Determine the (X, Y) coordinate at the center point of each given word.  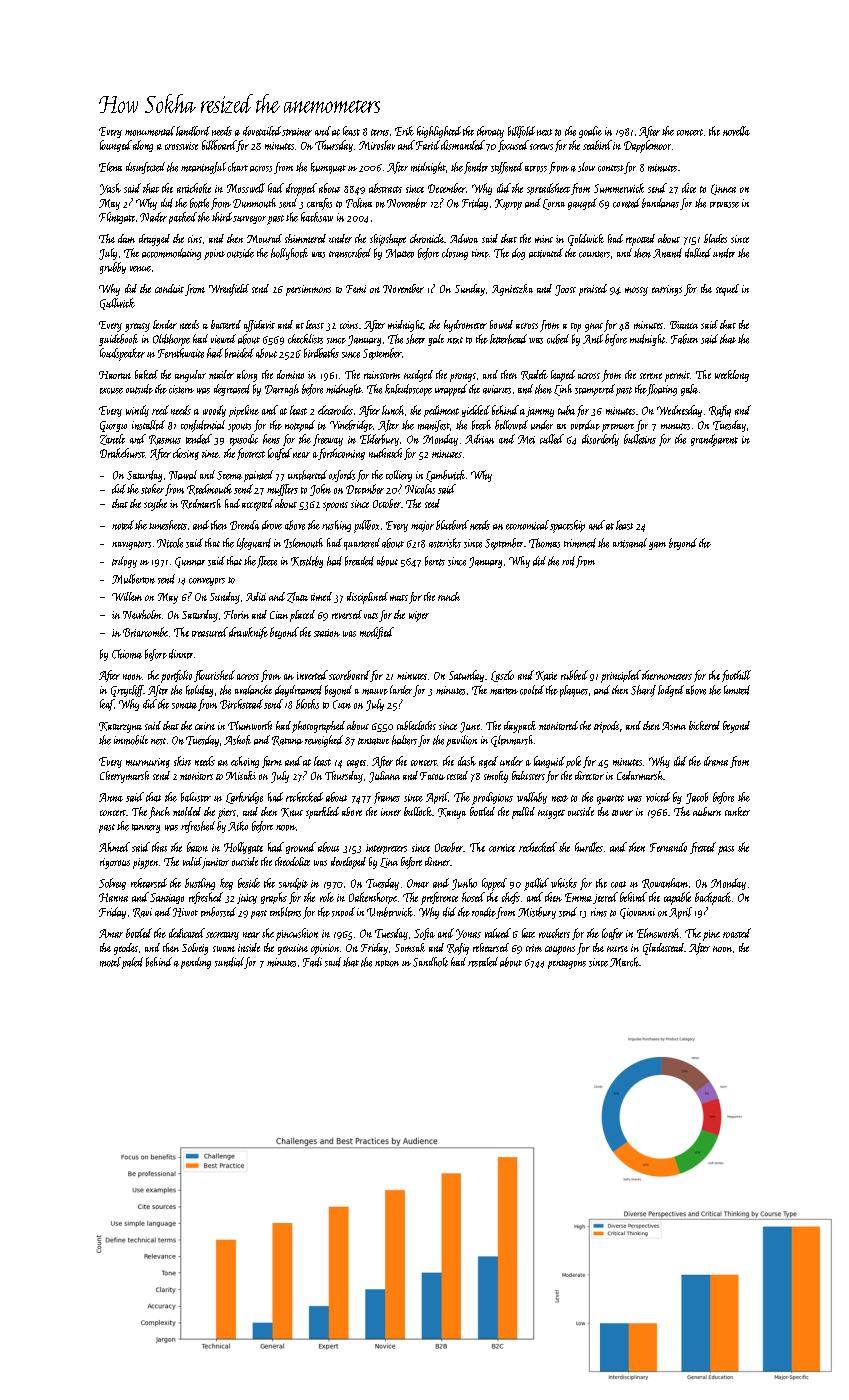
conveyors (207, 582)
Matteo (400, 253)
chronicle (427, 238)
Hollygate (243, 848)
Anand (667, 253)
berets (435, 561)
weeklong (732, 376)
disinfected (145, 168)
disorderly (600, 440)
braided (239, 353)
